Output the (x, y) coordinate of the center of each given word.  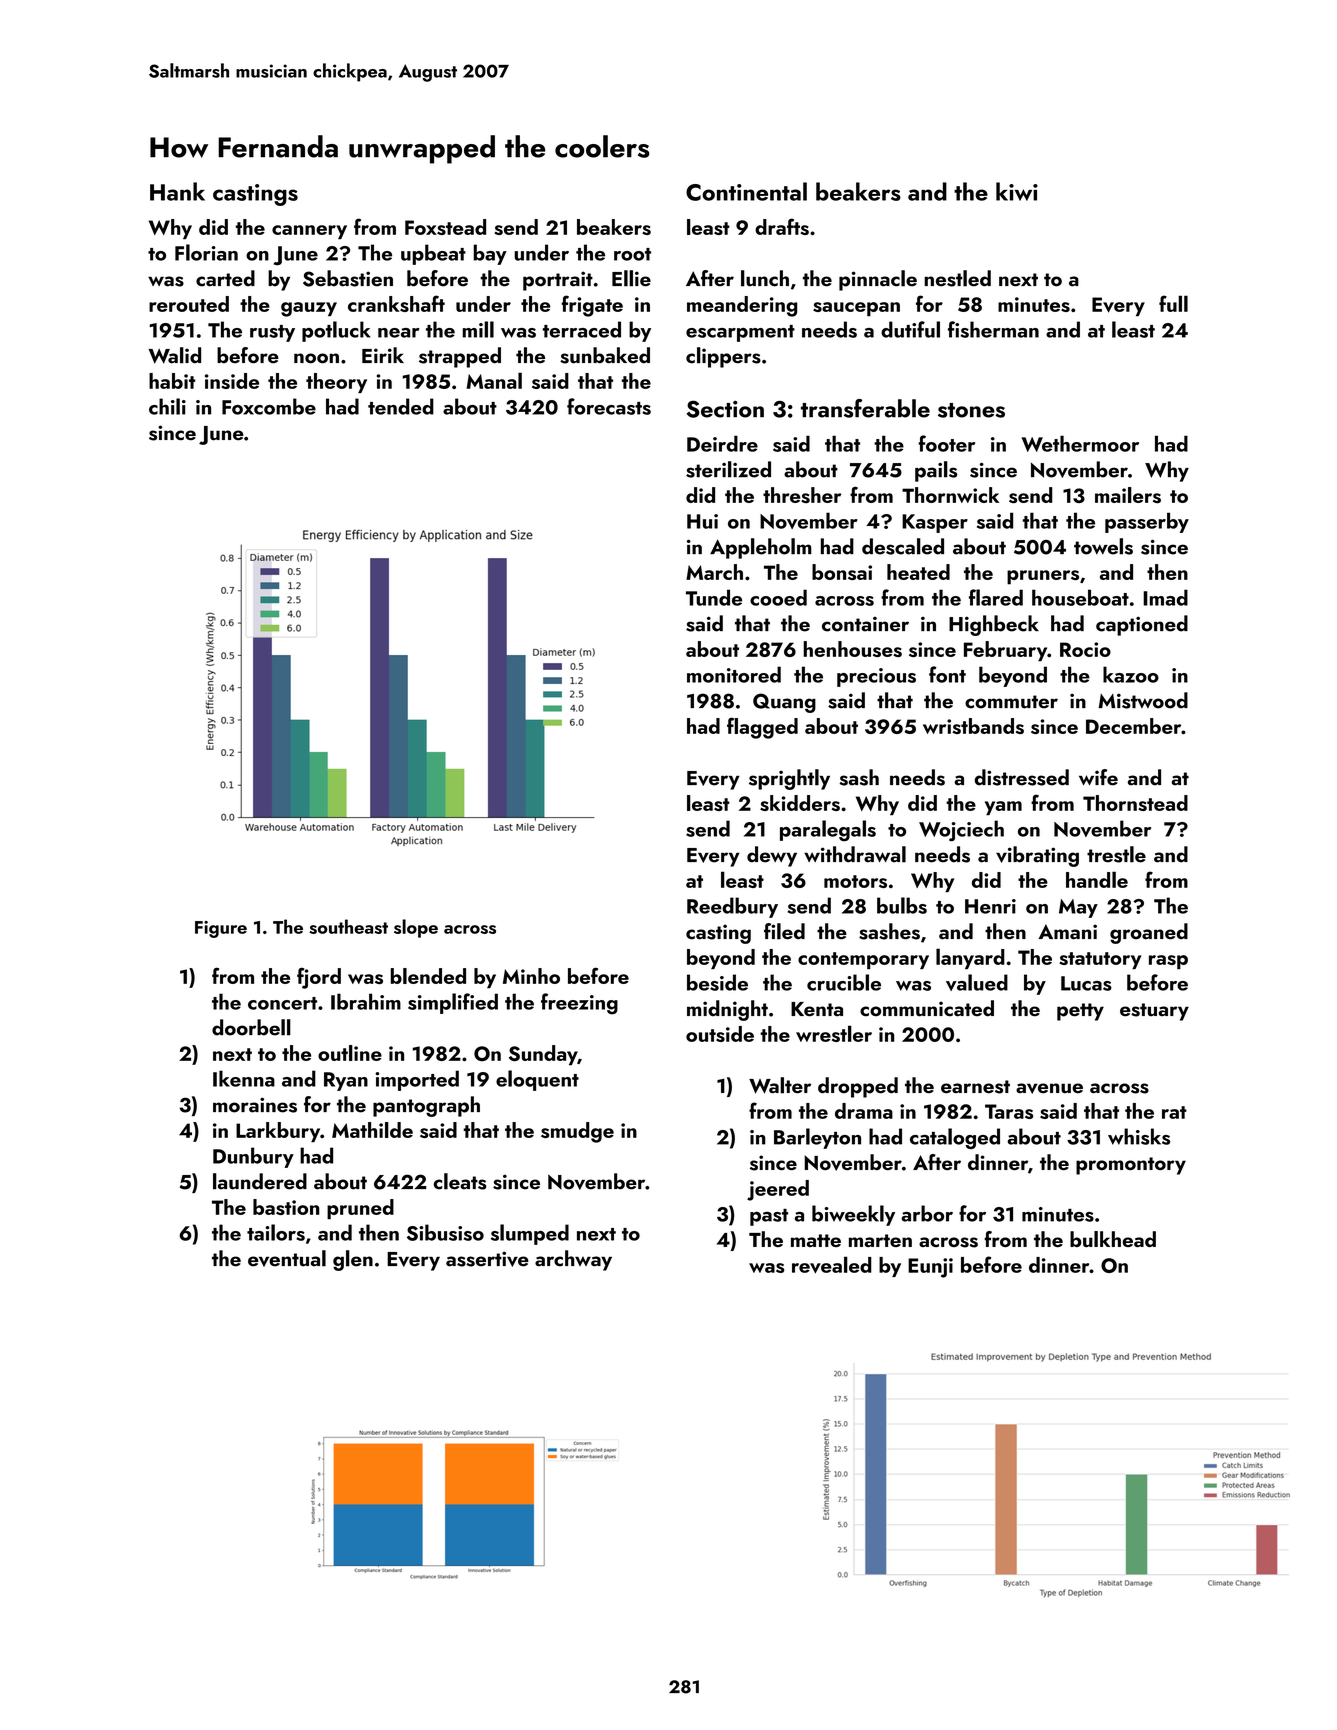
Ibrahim (366, 1001)
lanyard (970, 958)
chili (167, 406)
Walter (780, 1085)
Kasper (935, 523)
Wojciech (961, 831)
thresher (802, 495)
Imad (1165, 597)
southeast (348, 926)
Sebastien (348, 278)
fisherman (993, 329)
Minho (531, 976)
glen (353, 1260)
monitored (734, 674)
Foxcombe (269, 406)
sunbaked (605, 355)
